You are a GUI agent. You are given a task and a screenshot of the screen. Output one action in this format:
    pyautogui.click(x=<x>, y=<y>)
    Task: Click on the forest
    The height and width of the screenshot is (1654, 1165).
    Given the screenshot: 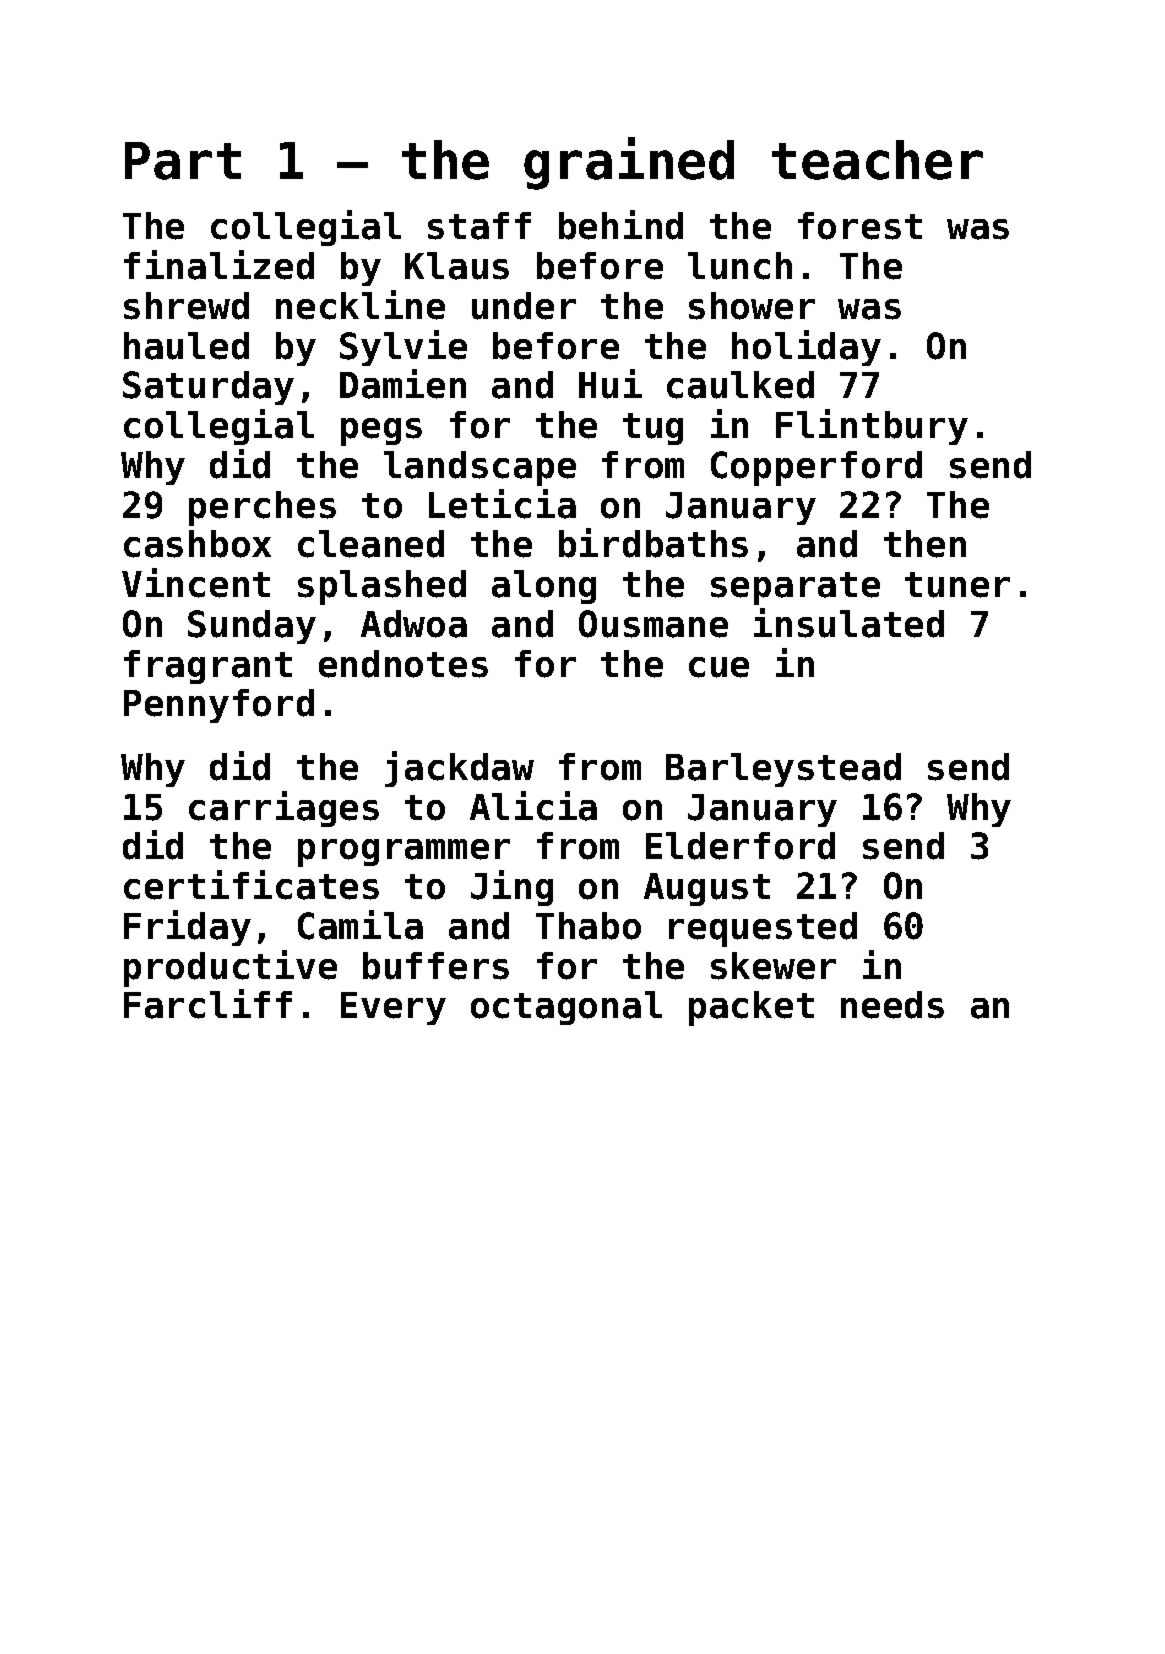 What is the action you would take?
    pyautogui.click(x=860, y=226)
